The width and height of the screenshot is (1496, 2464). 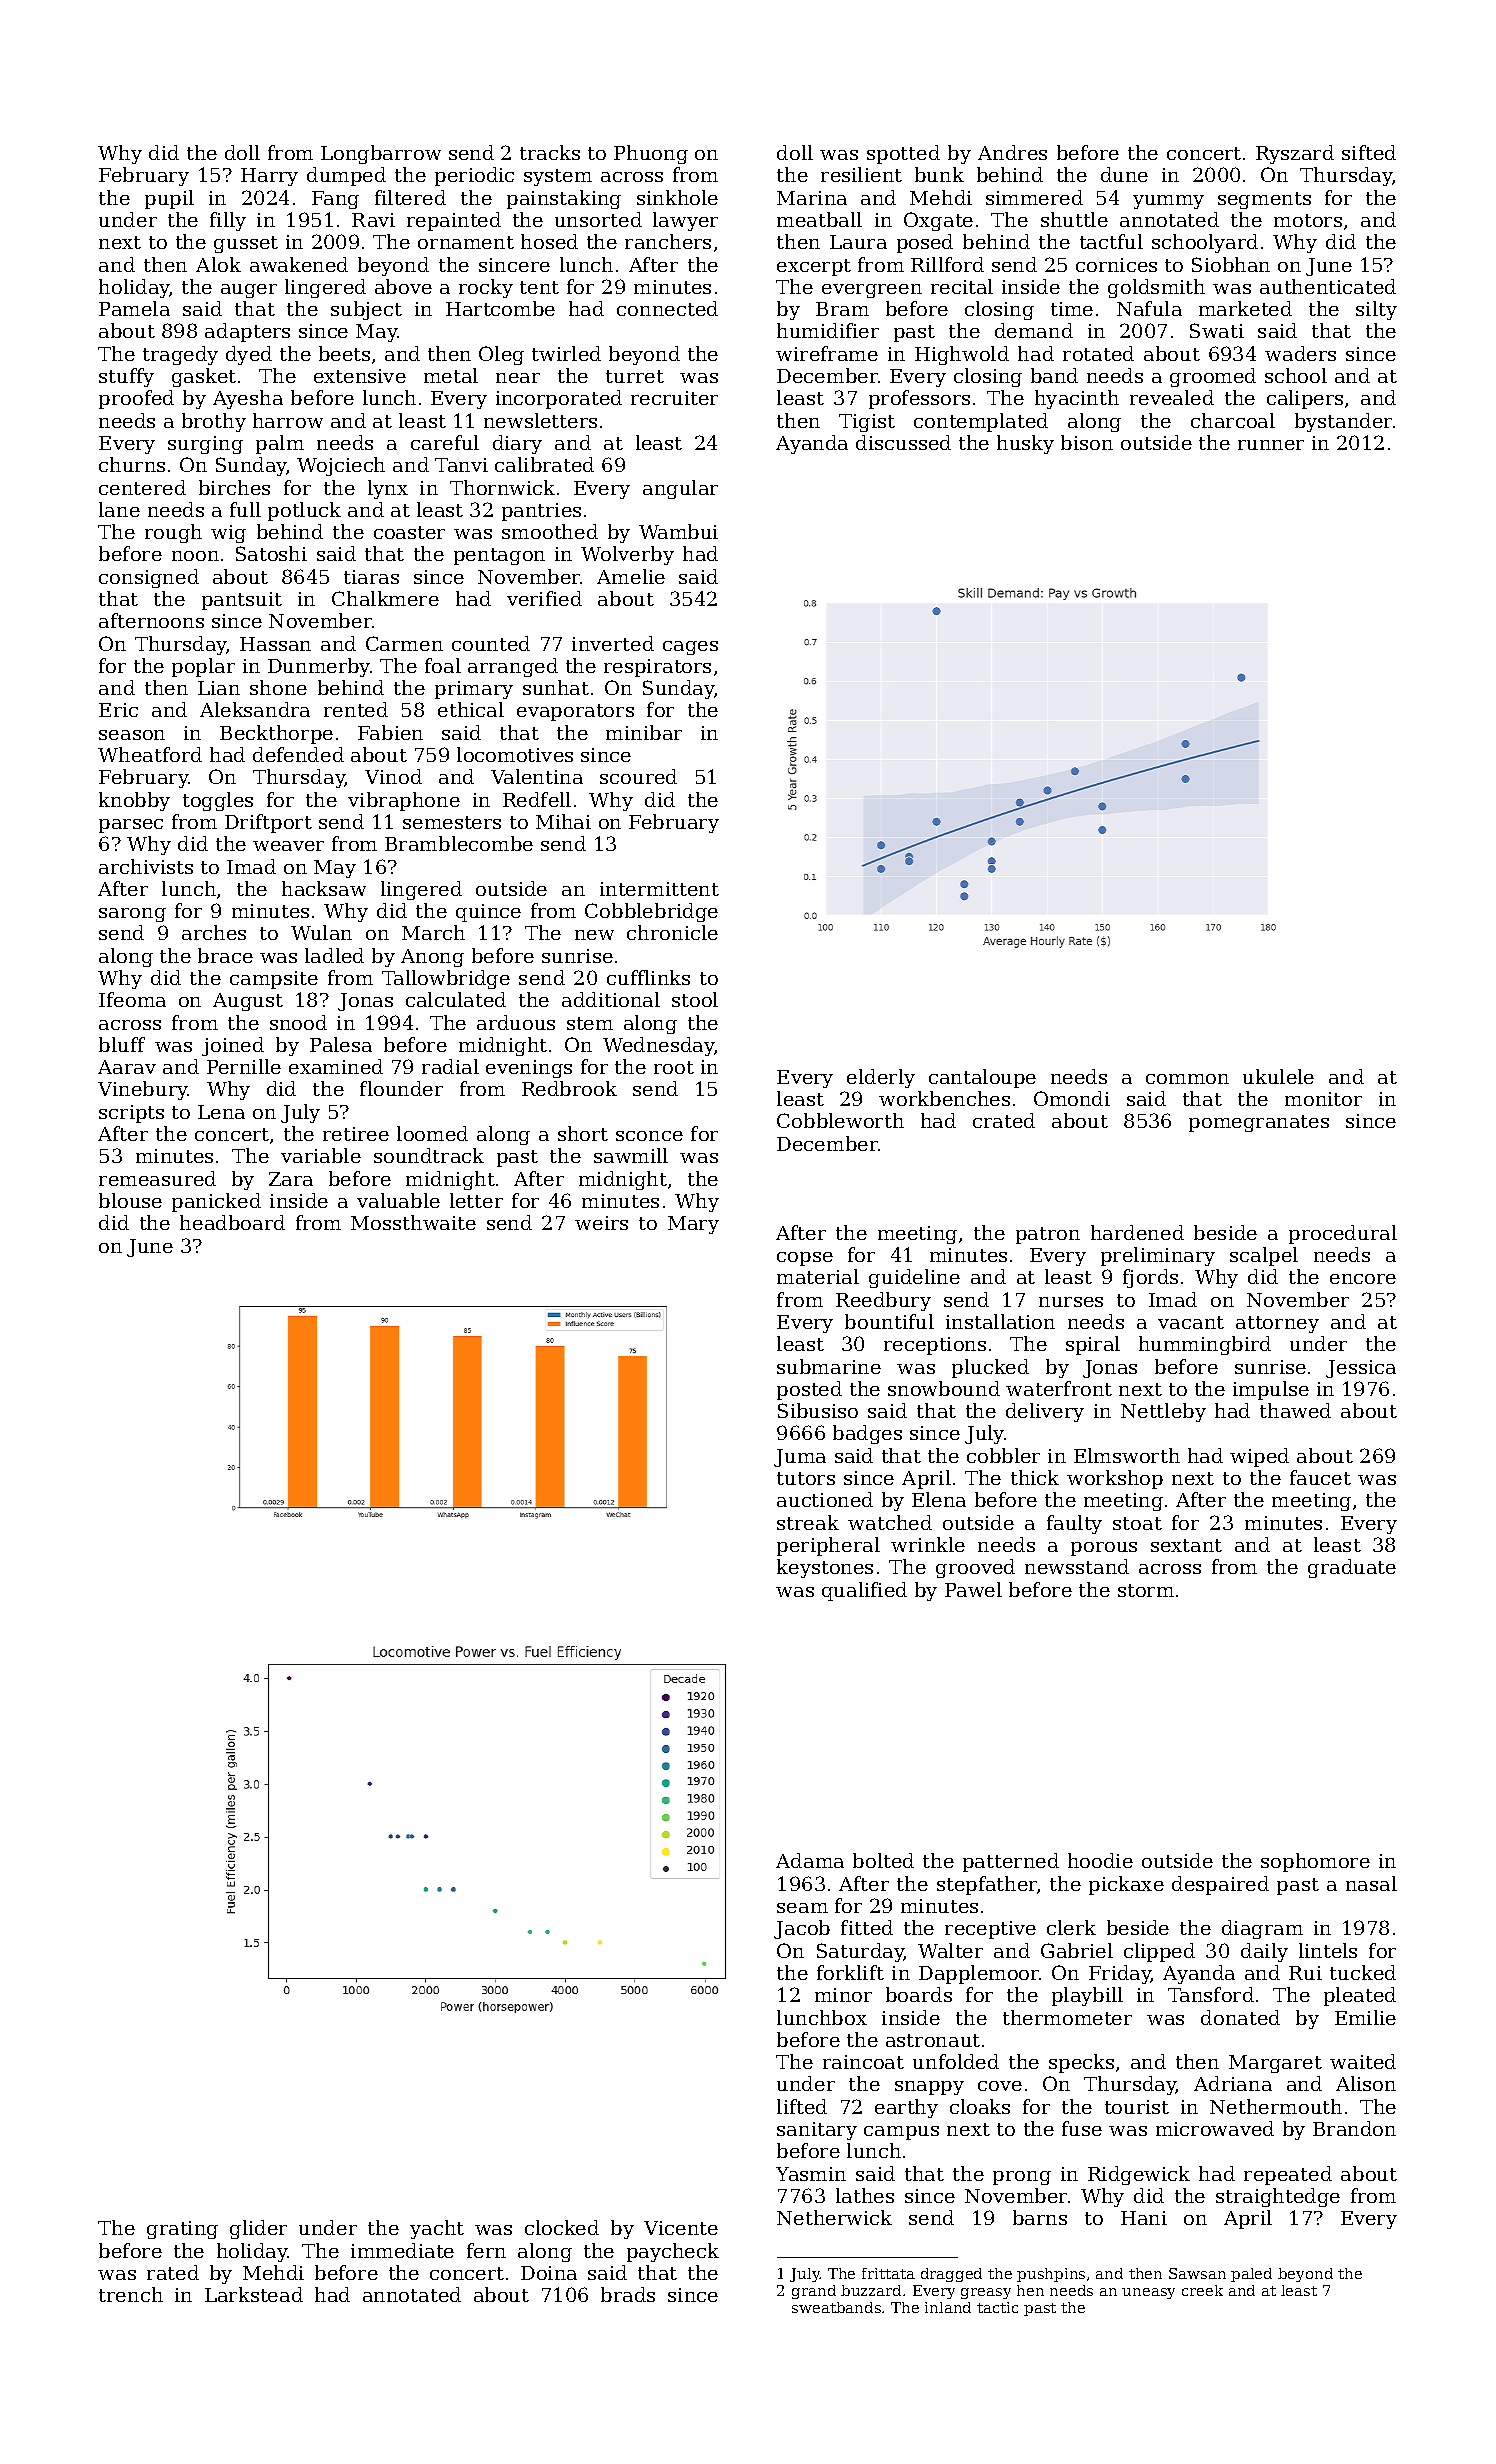 I want to click on churns, so click(x=132, y=464).
